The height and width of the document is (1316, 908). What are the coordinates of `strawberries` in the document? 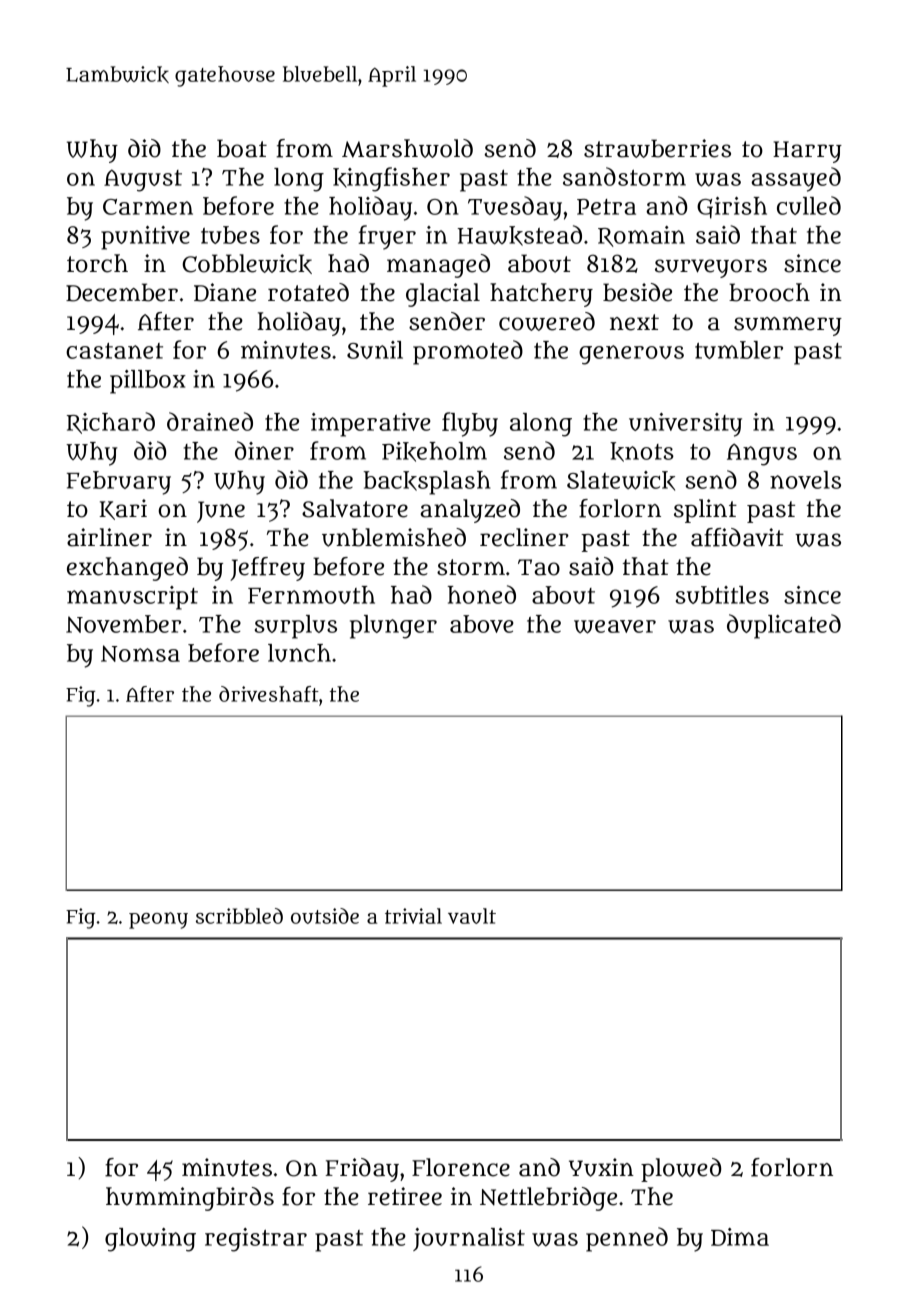 It's located at (657, 148).
